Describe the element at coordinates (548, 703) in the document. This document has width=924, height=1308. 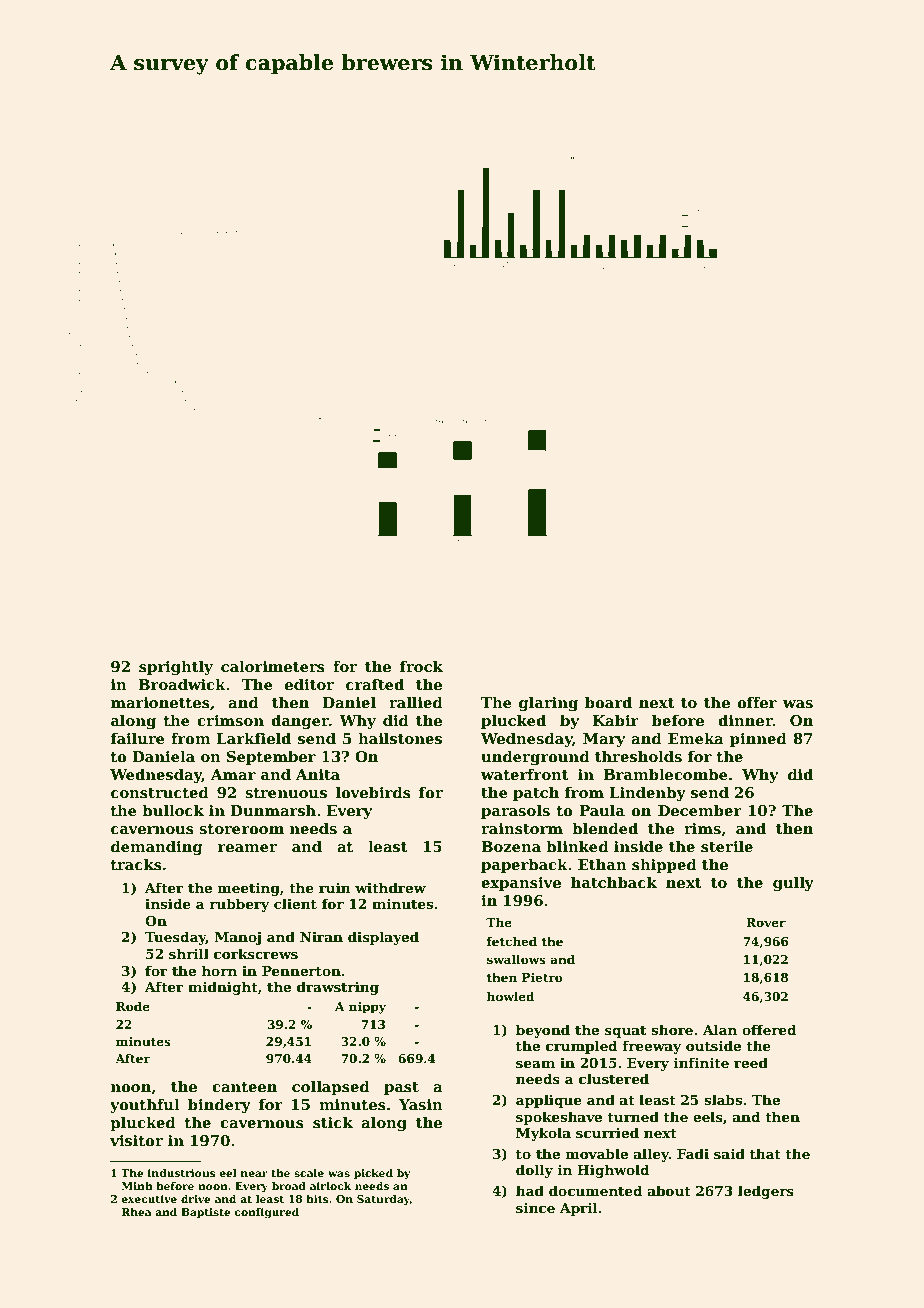
I see `glaring` at that location.
